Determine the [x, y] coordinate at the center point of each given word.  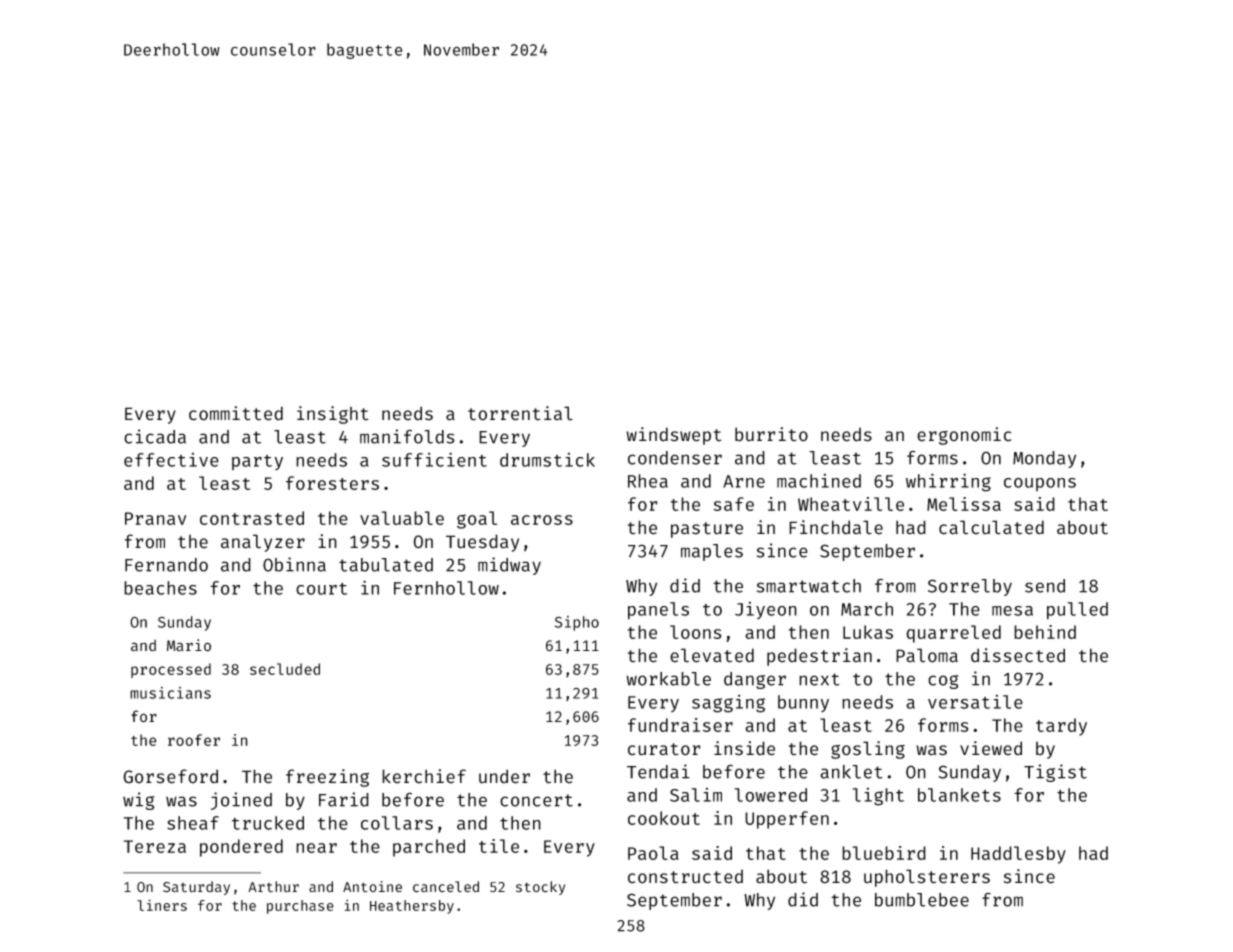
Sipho [577, 623]
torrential [520, 413]
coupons [1040, 484]
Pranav [156, 518]
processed [171, 670]
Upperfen [787, 820]
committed [236, 413]
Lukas [868, 632]
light [878, 797]
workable [668, 679]
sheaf [193, 823]
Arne [744, 481]
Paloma [927, 655]
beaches [160, 588]
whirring [948, 482]
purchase [300, 907]
